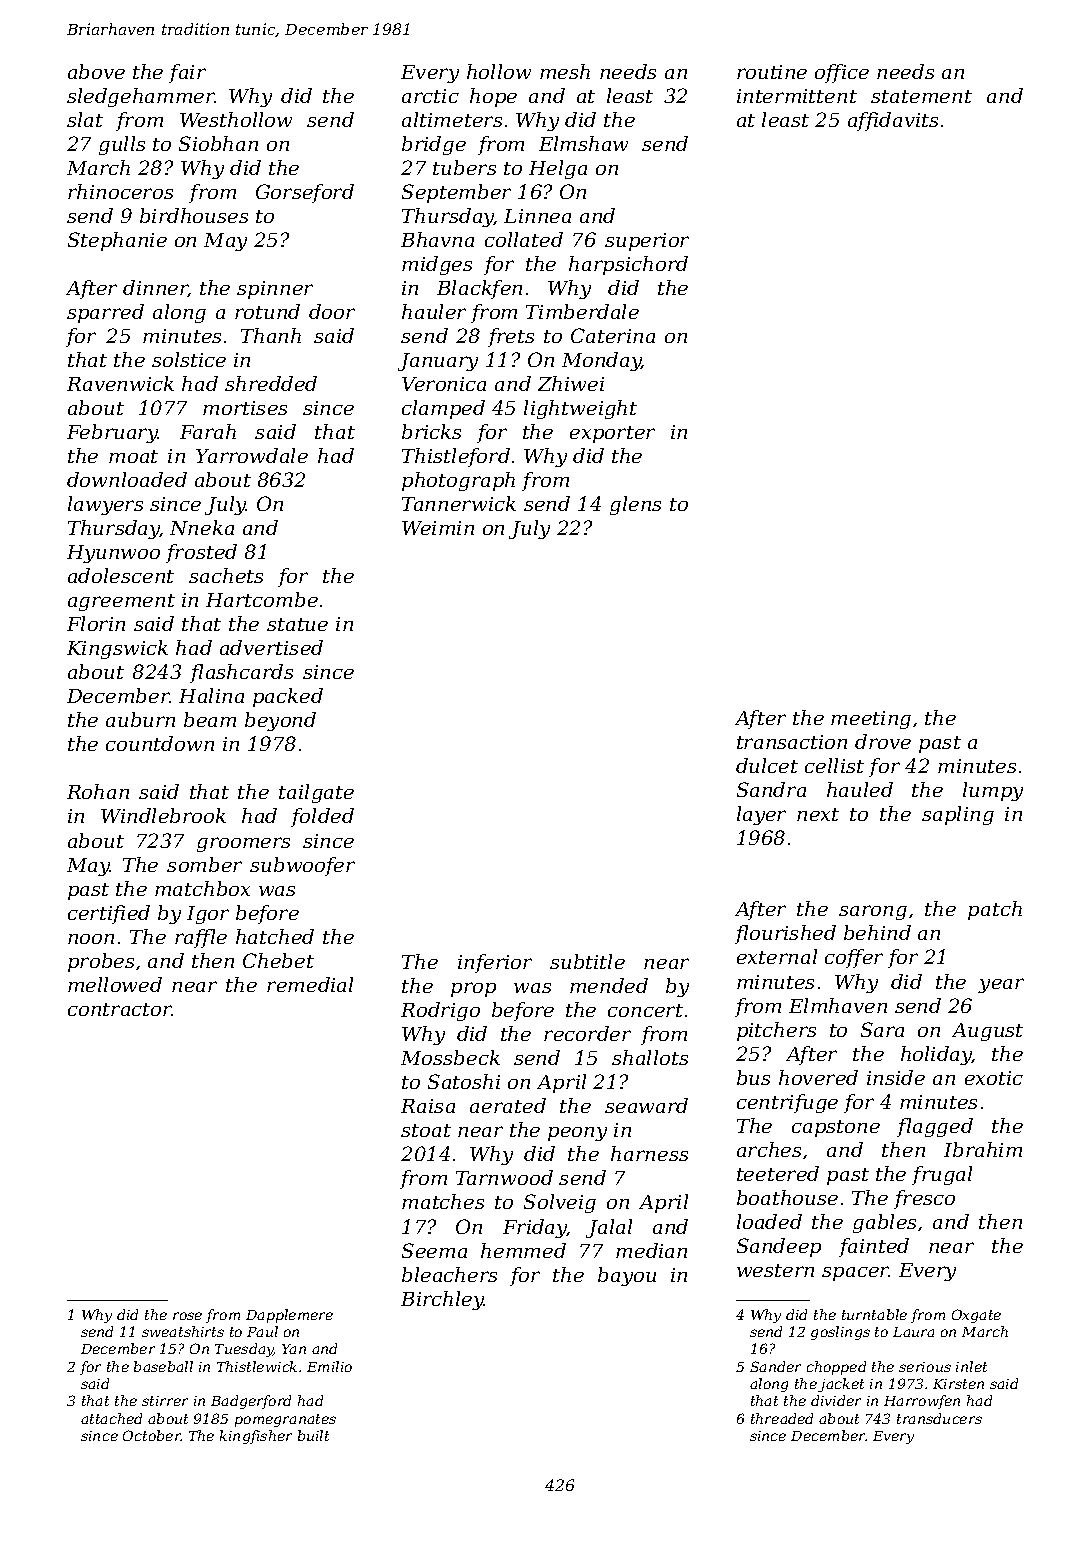 The width and height of the screenshot is (1091, 1542). I want to click on meeting, so click(871, 720).
